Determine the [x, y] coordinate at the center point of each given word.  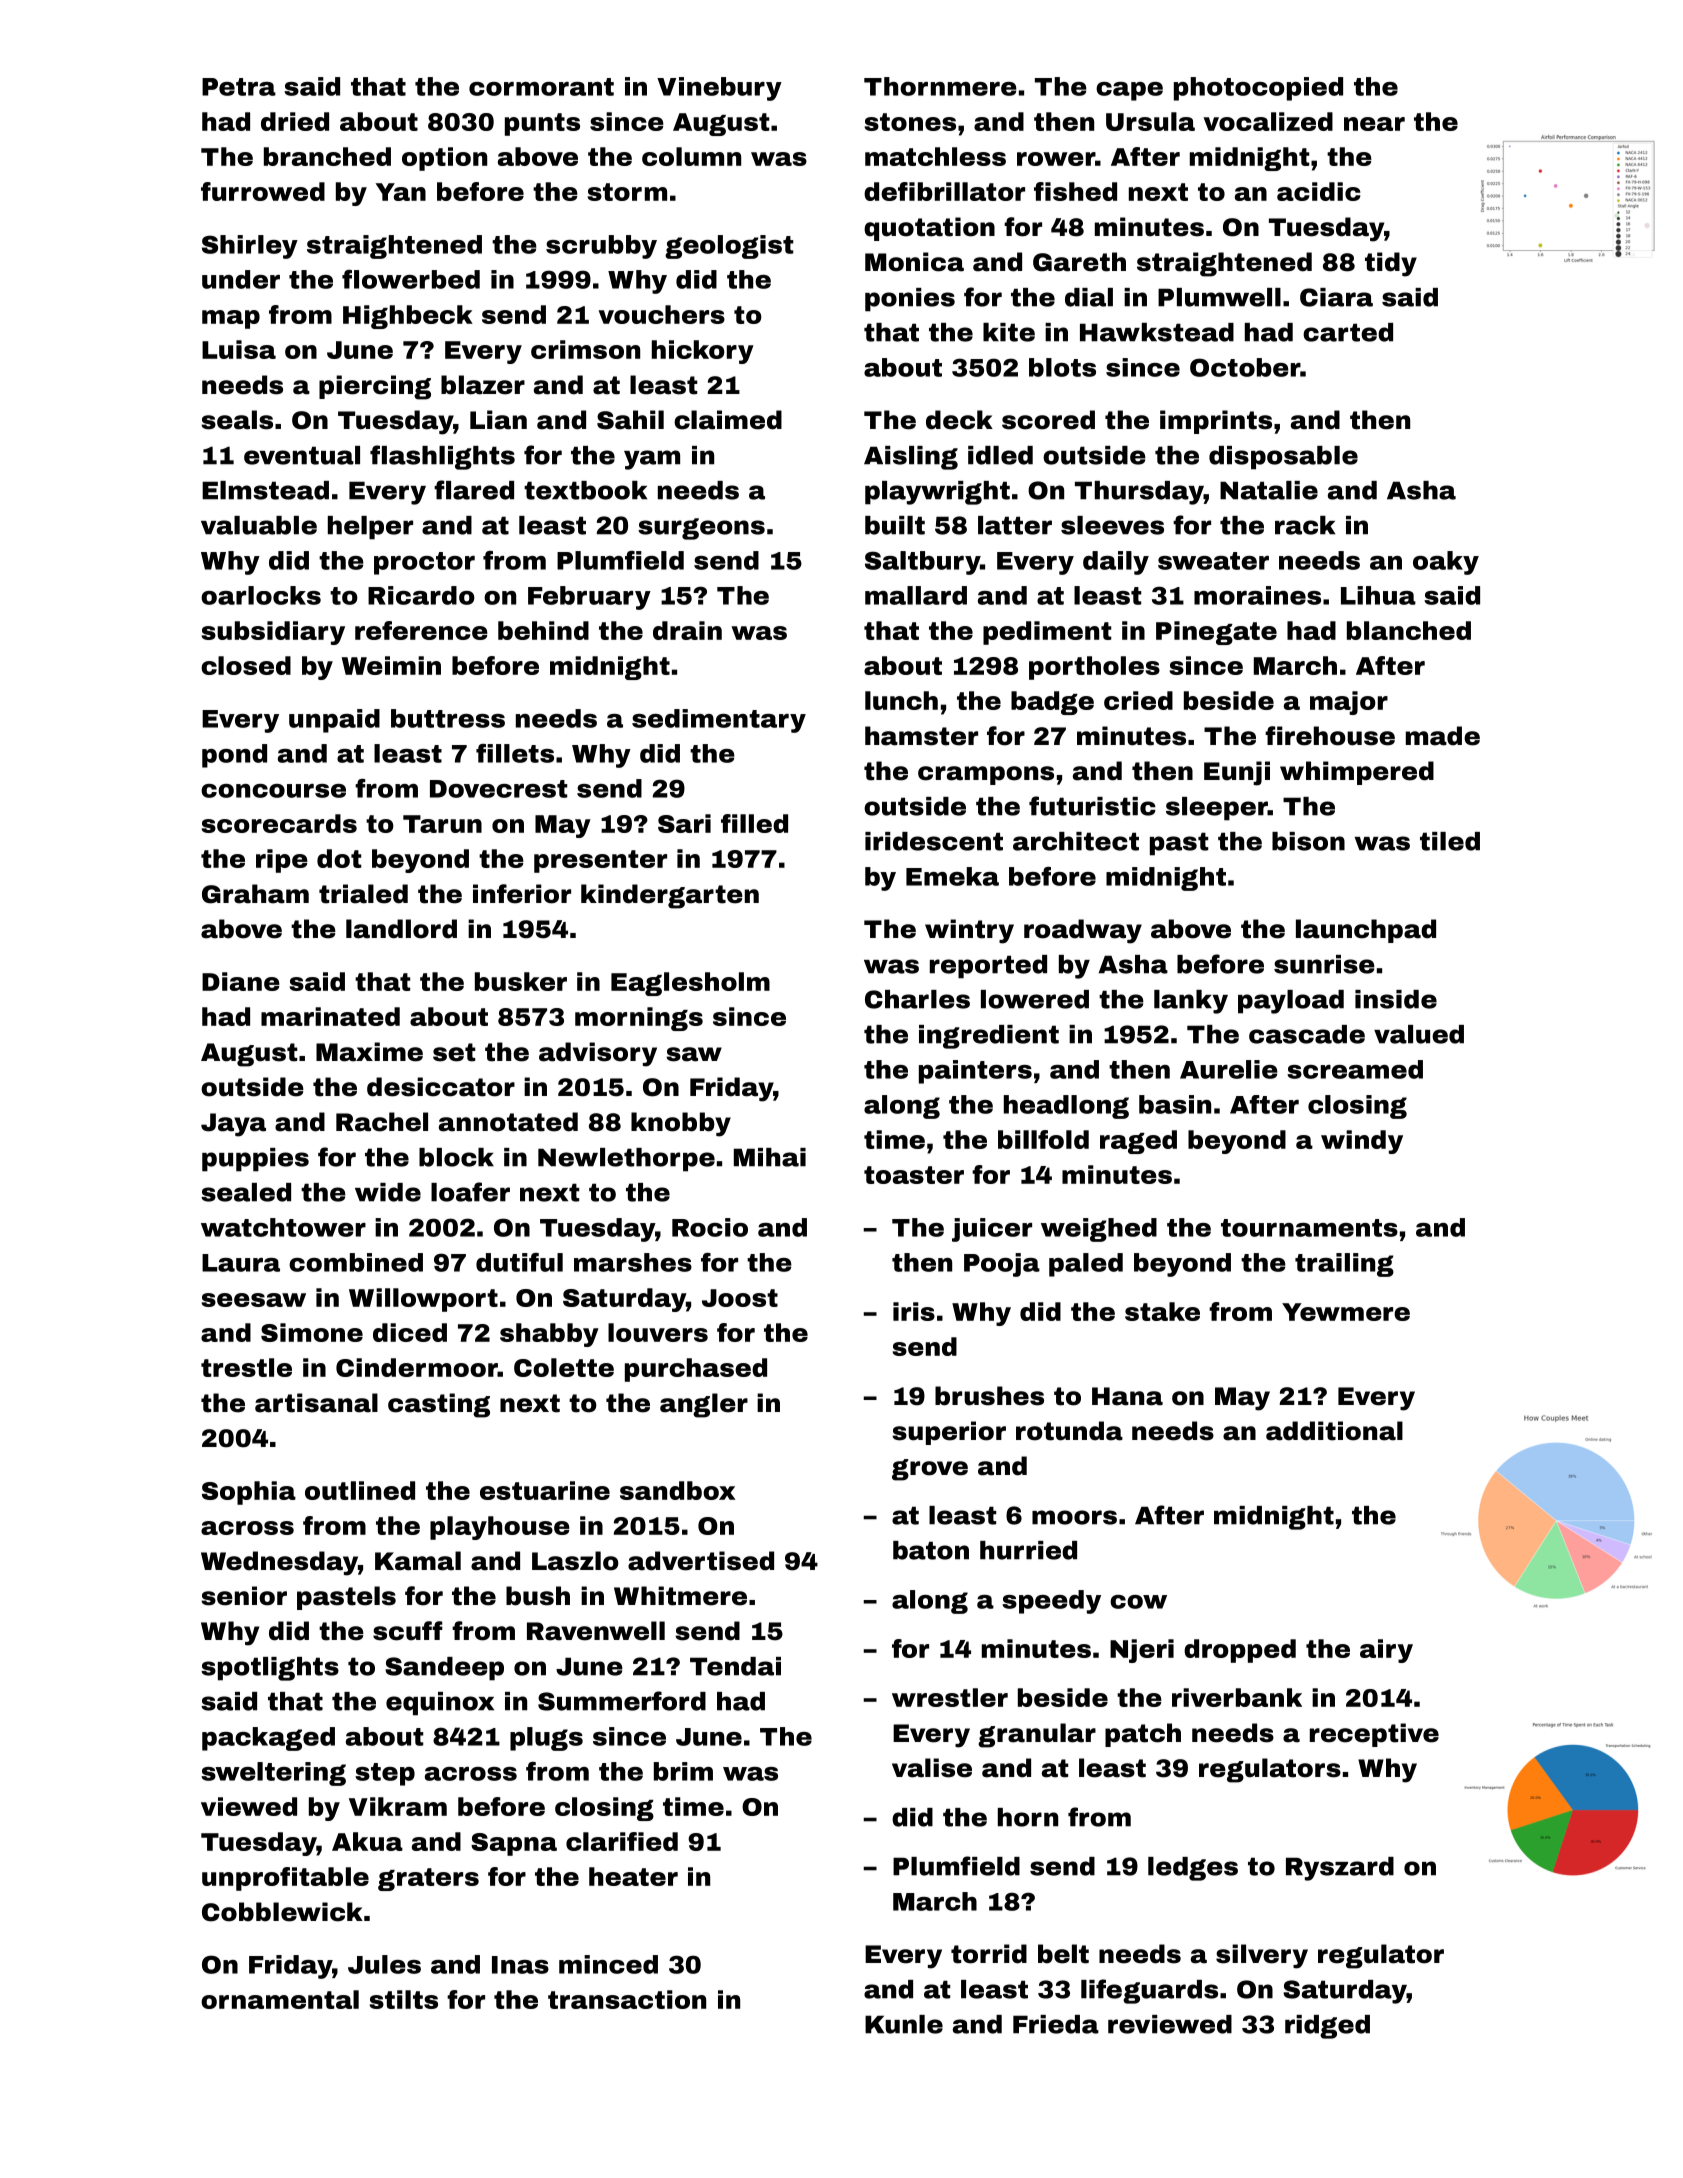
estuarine [545, 1490]
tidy [1391, 264]
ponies [910, 300]
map [231, 319]
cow [1138, 1602]
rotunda [1069, 1431]
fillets [515, 753]
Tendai [735, 1666]
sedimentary [719, 721]
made [1443, 736]
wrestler [950, 1697]
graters [428, 1879]
